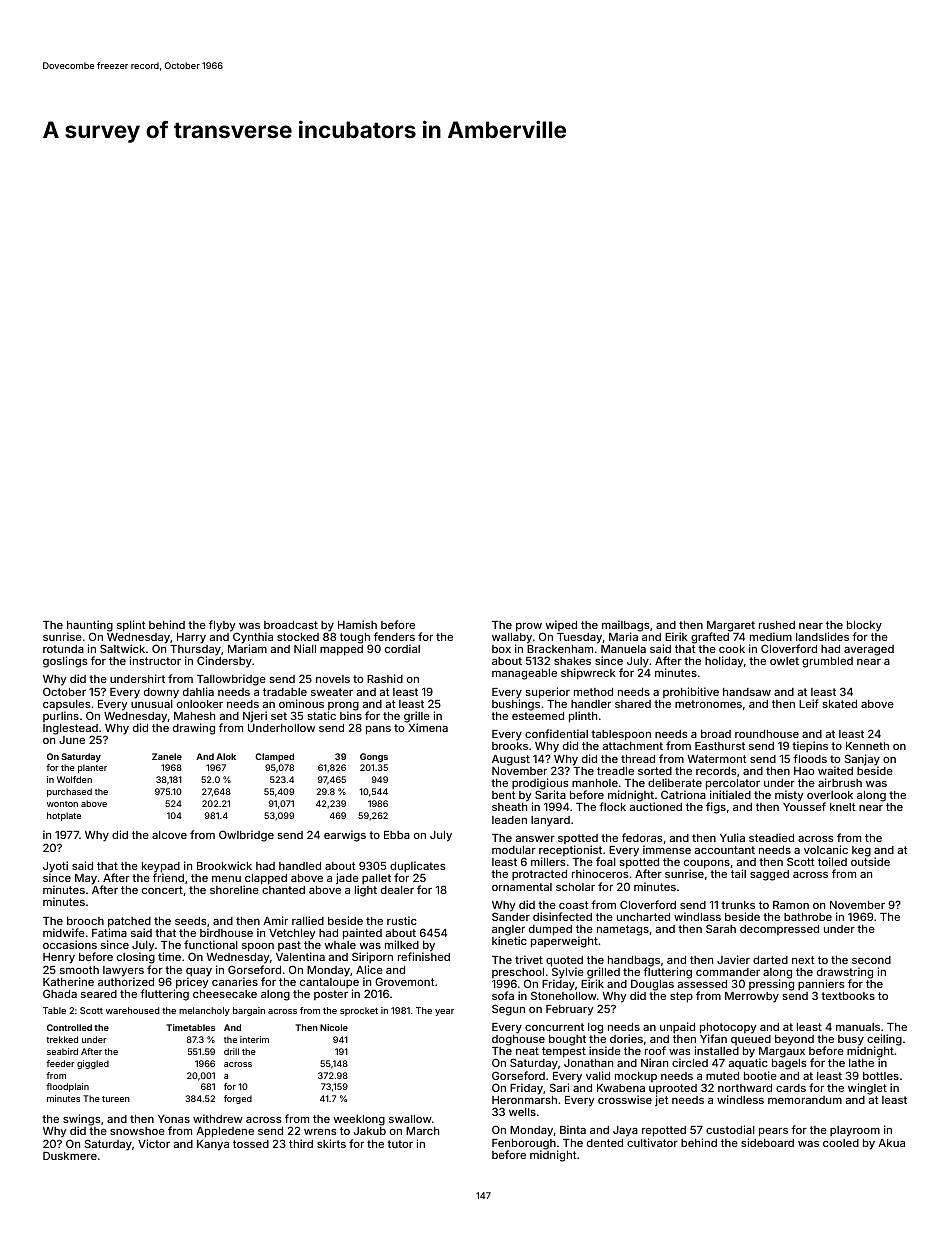 This page has width=952, height=1233. What do you see at coordinates (218, 1118) in the page?
I see `withdrew` at bounding box center [218, 1118].
